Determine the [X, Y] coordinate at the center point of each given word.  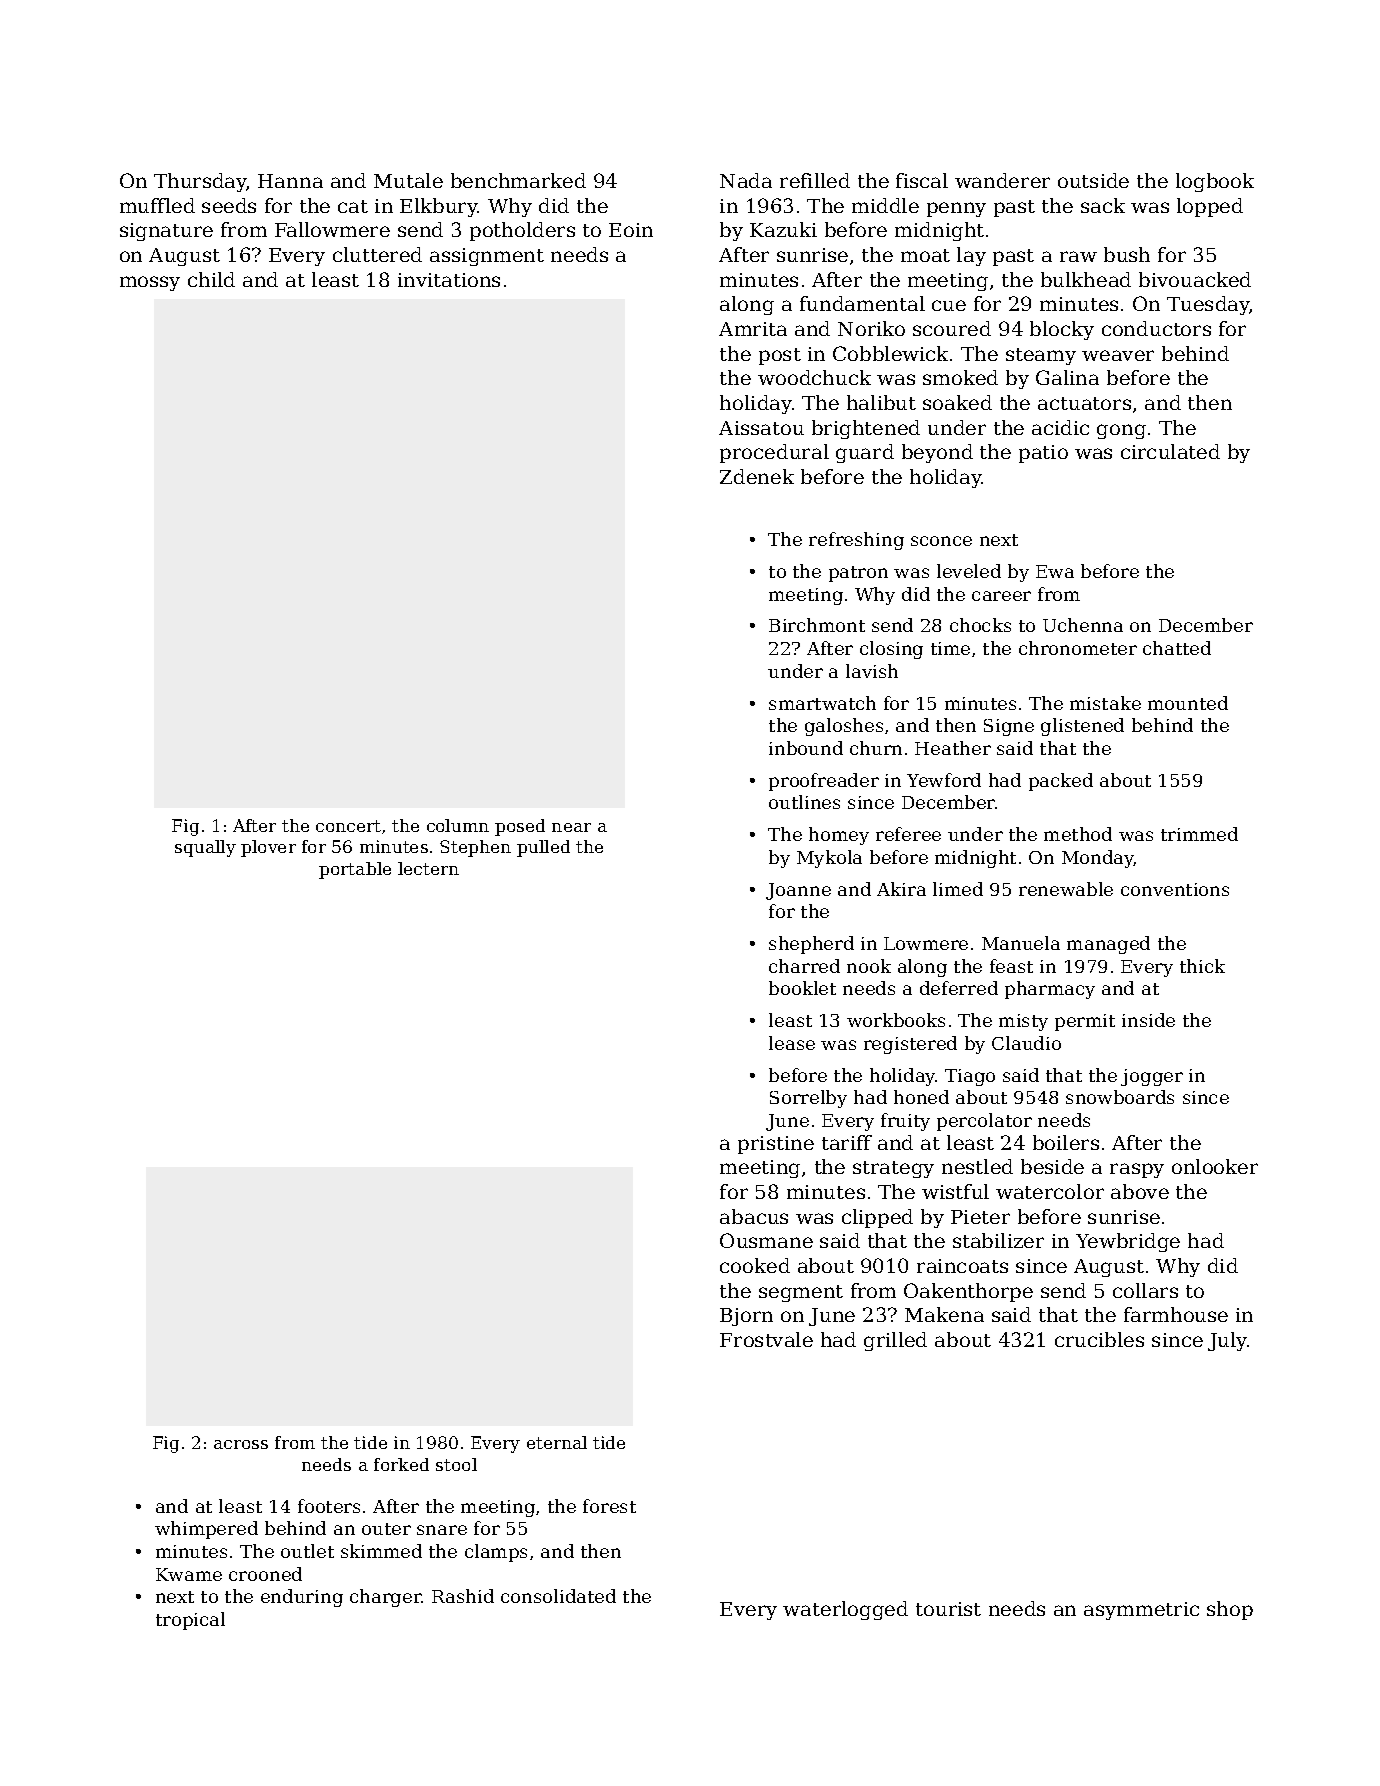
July [1228, 1341]
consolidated [558, 1596]
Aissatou [761, 428]
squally [205, 848]
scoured [952, 328]
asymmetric [1141, 1611]
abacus [754, 1216]
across [241, 1444]
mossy [150, 283]
